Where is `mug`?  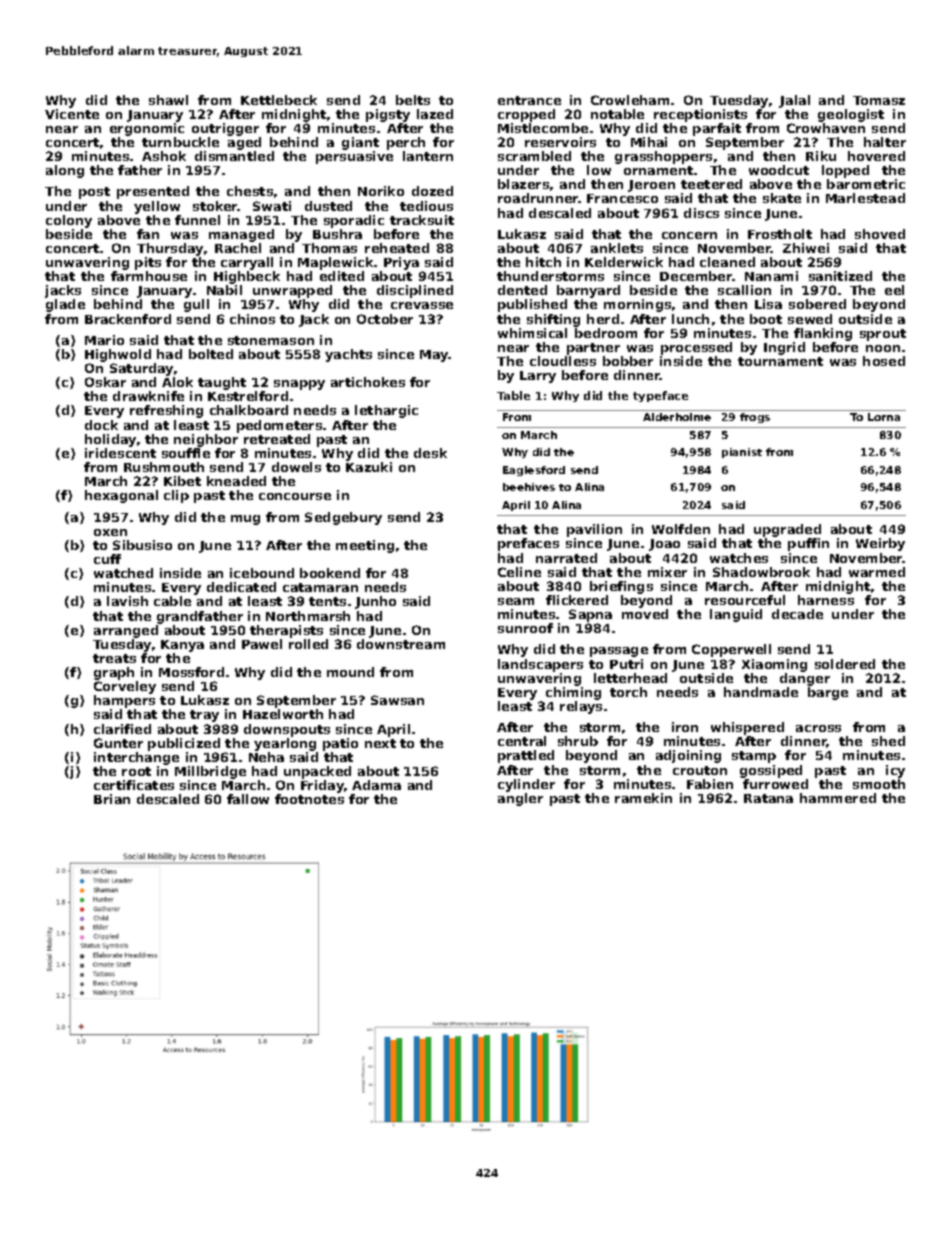
mug is located at coordinates (245, 520).
